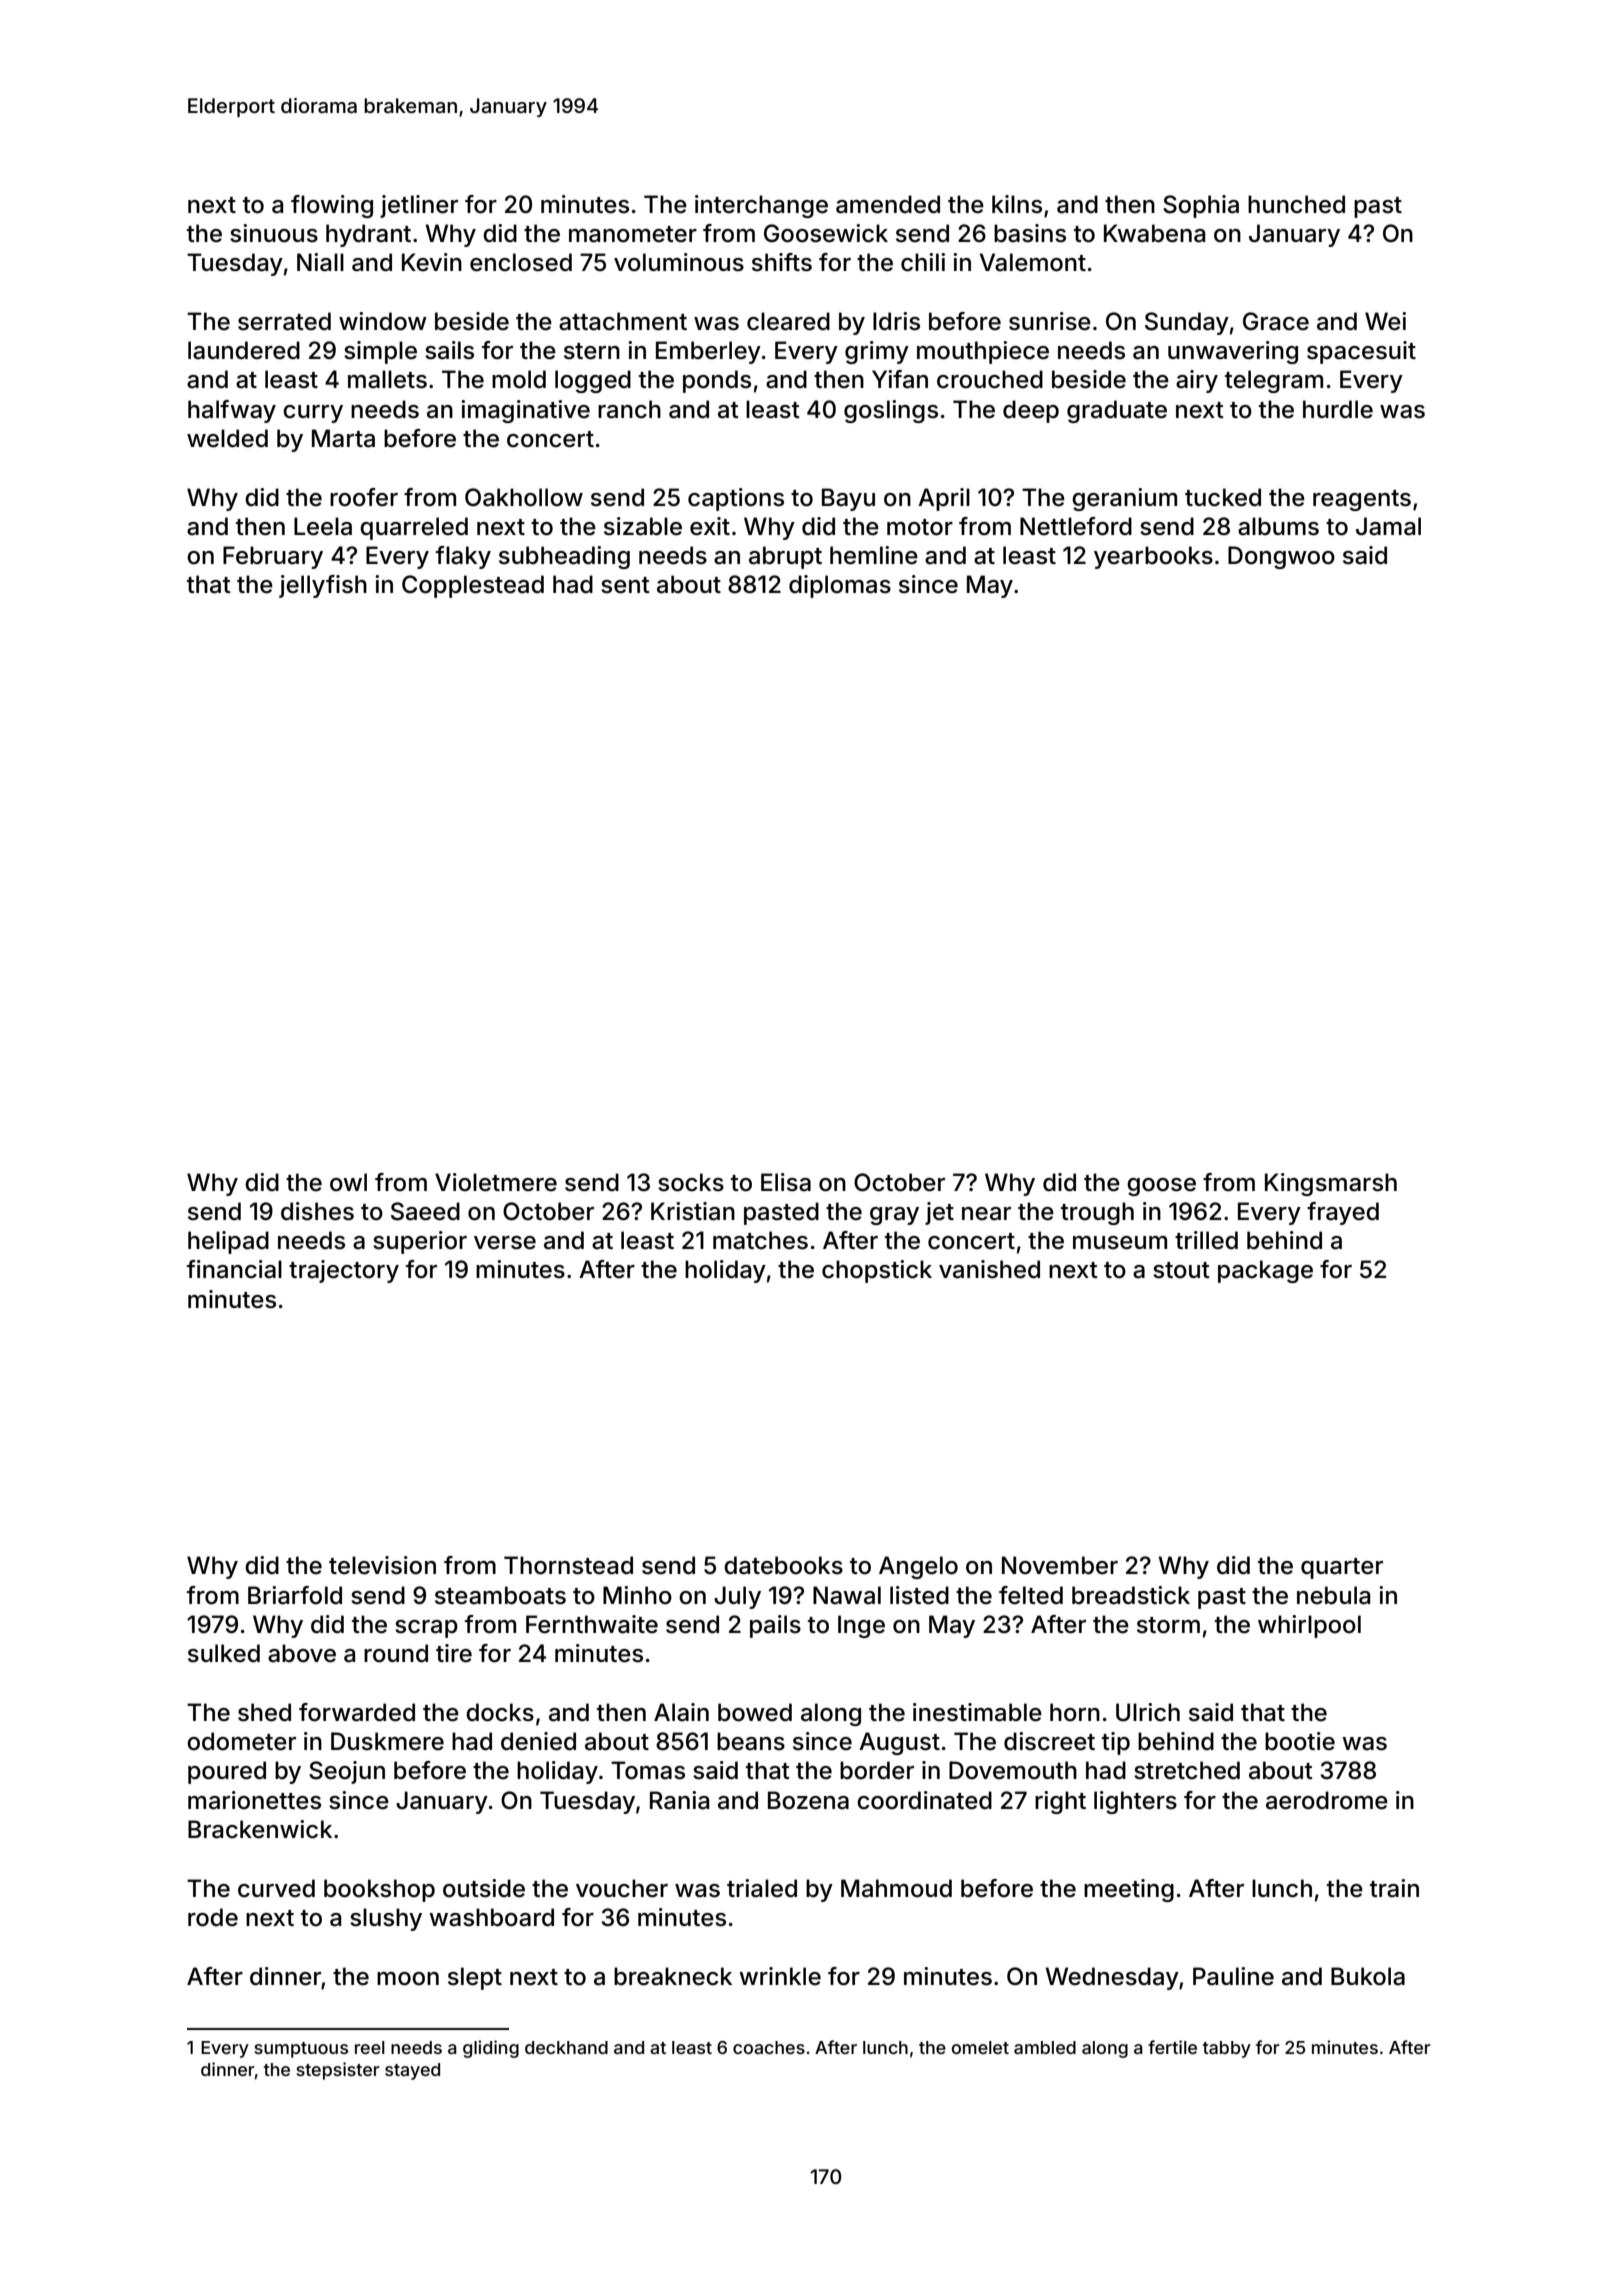 Image resolution: width=1620 pixels, height=2292 pixels. Describe the element at coordinates (1045, 2047) in the document. I see `ambled` at that location.
